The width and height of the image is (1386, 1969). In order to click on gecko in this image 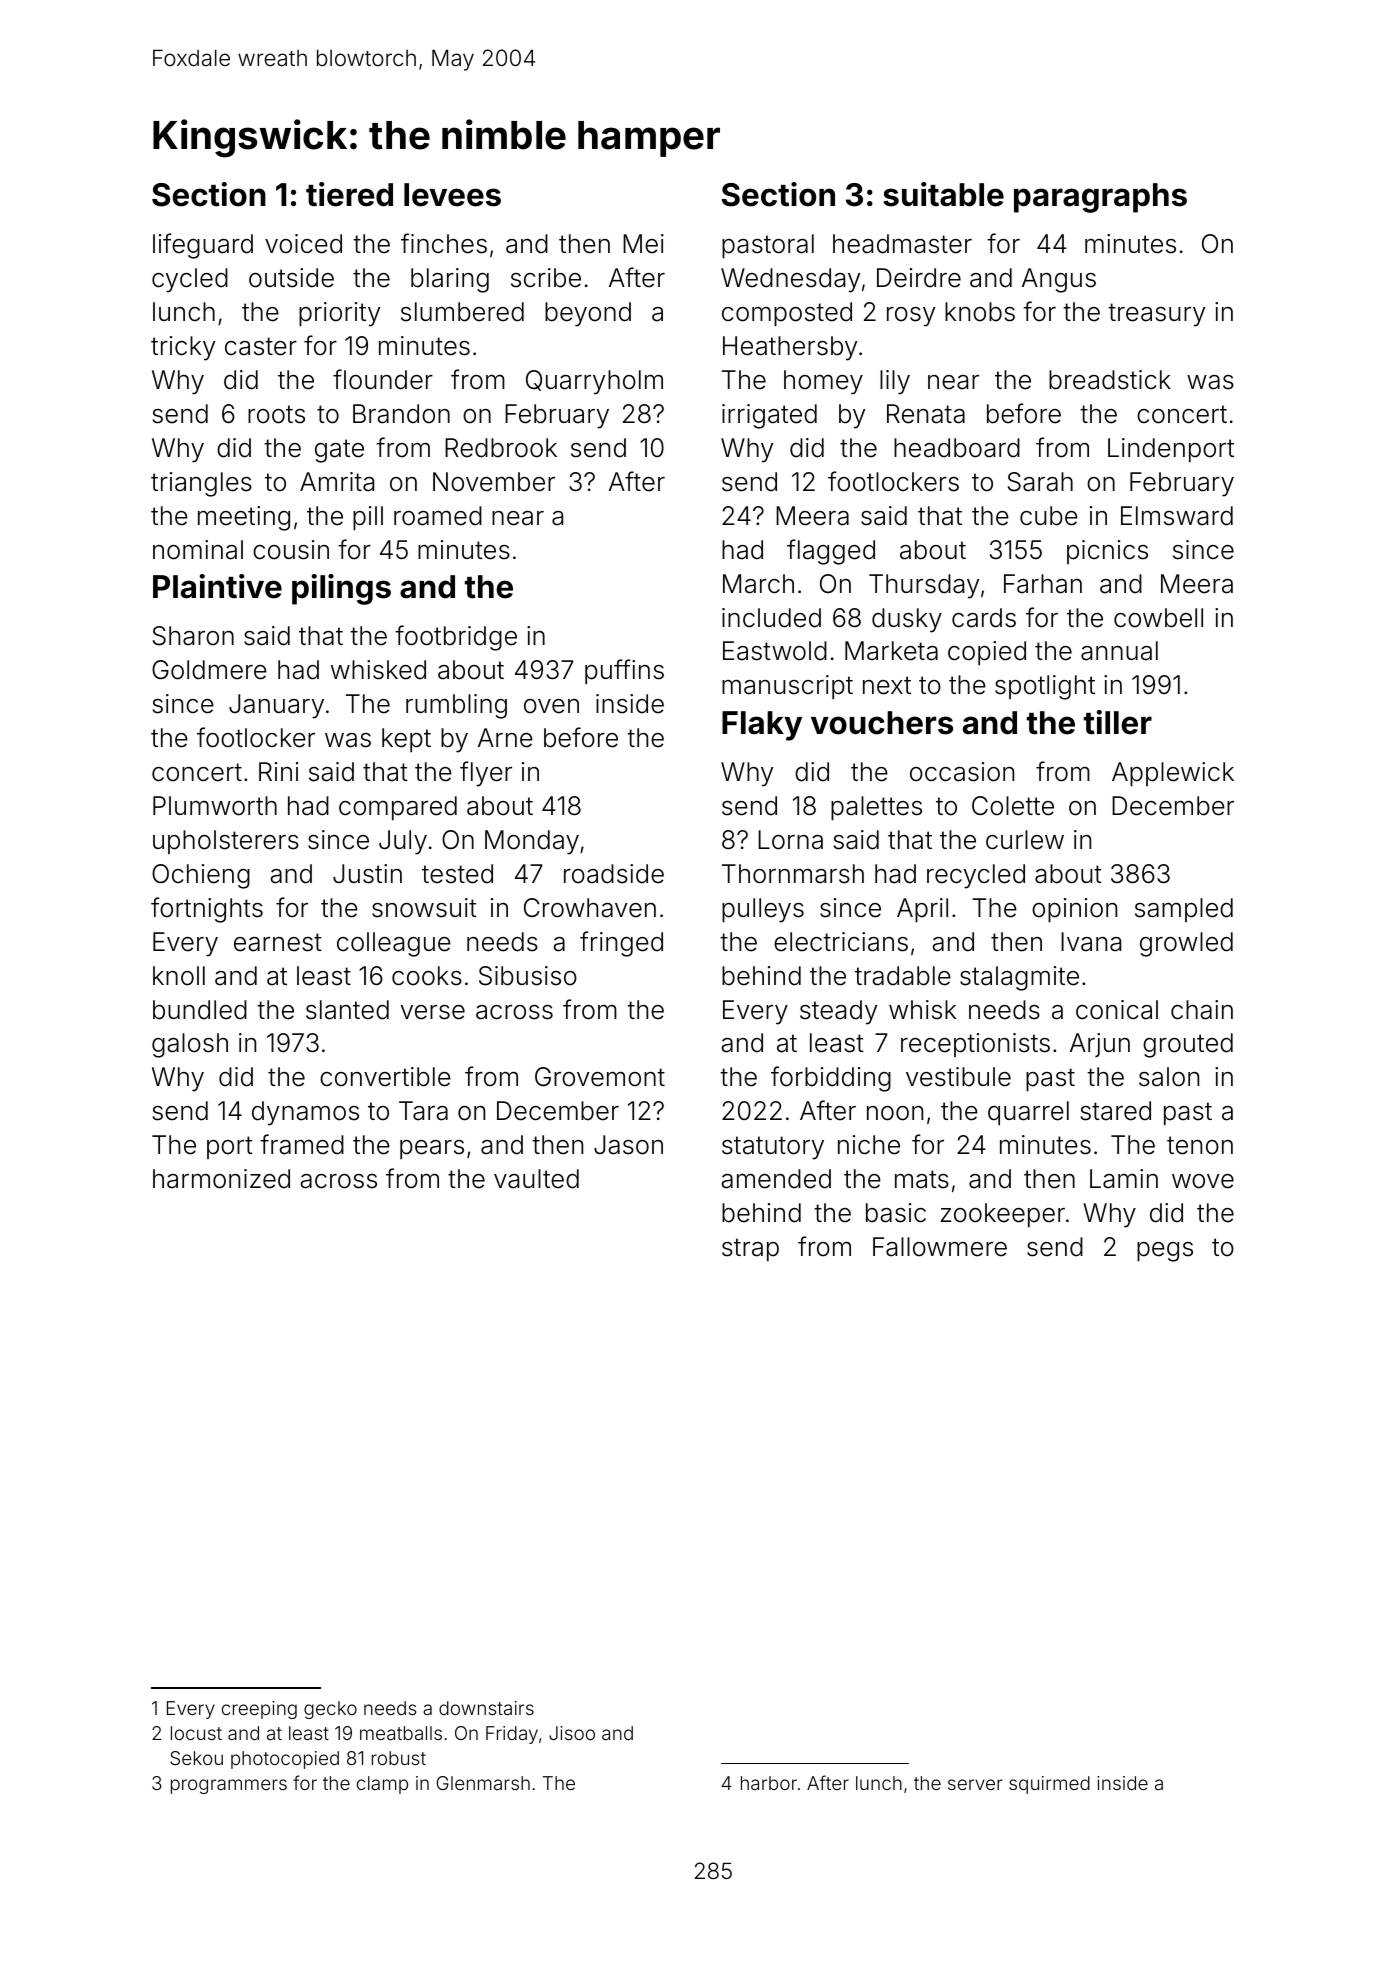, I will do `click(330, 1710)`.
